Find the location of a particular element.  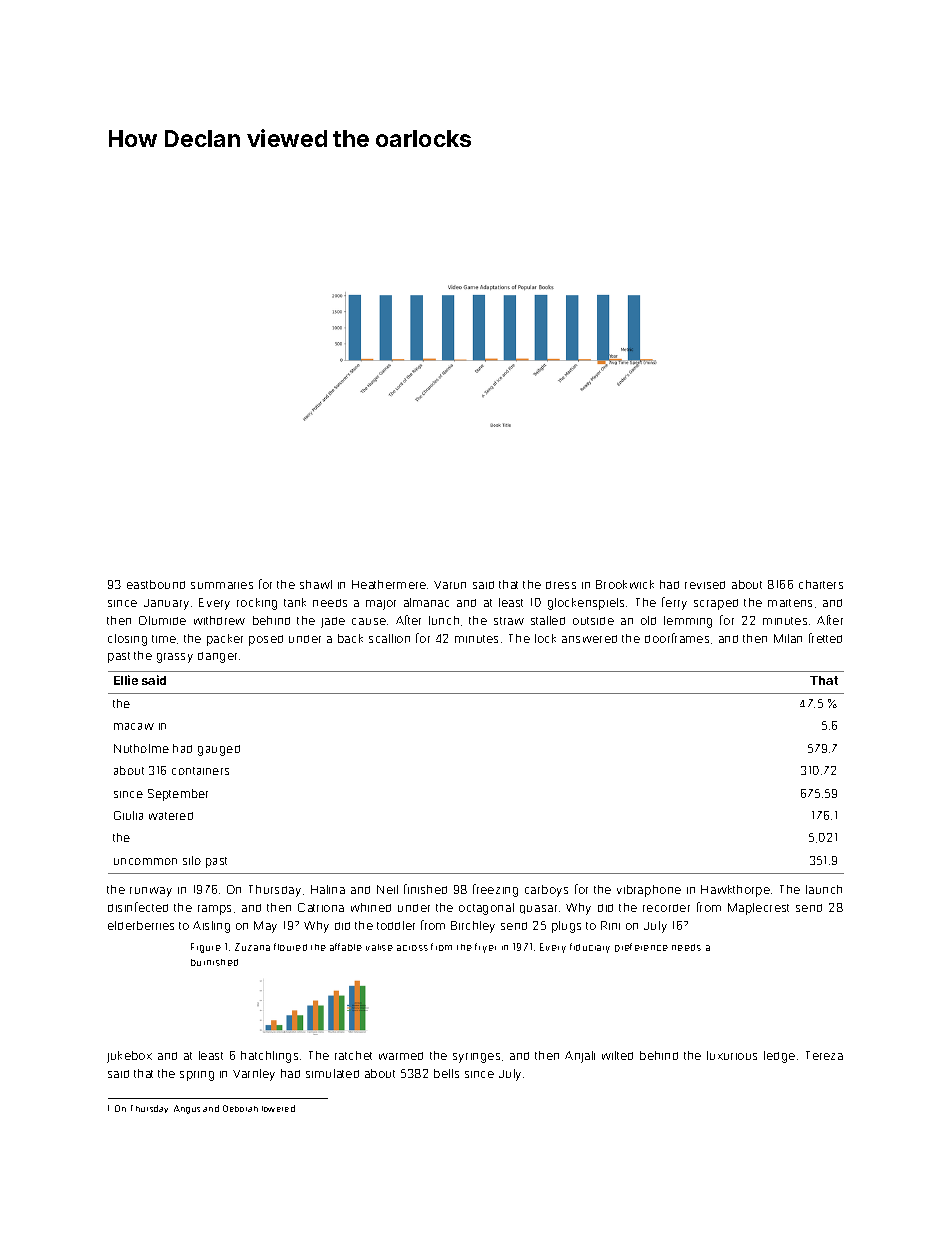

spring is located at coordinates (197, 1076).
